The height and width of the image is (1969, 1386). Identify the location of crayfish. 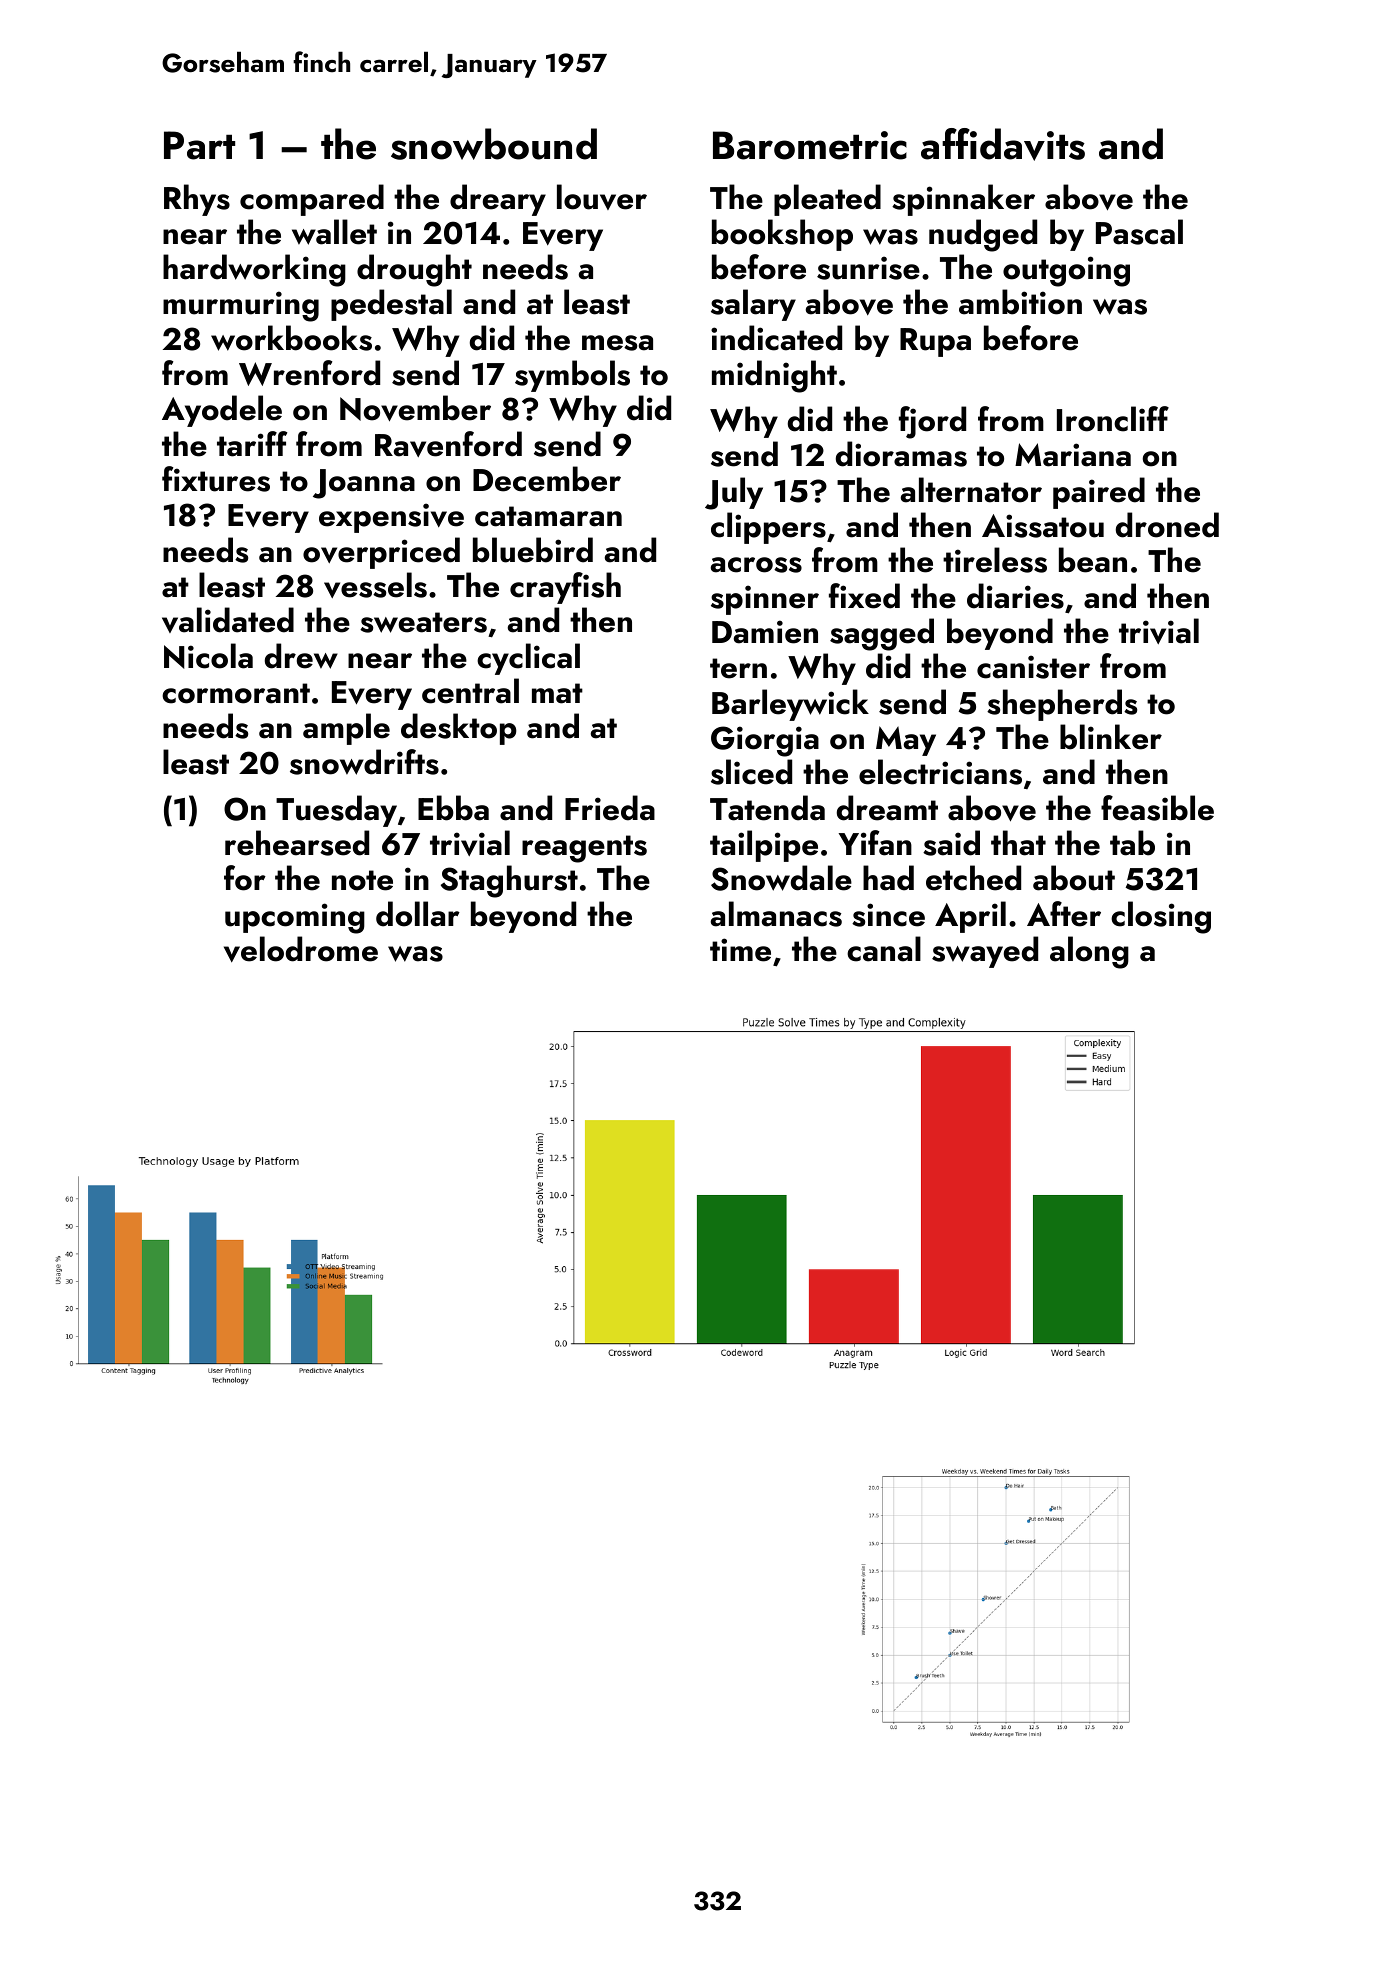
(565, 588).
